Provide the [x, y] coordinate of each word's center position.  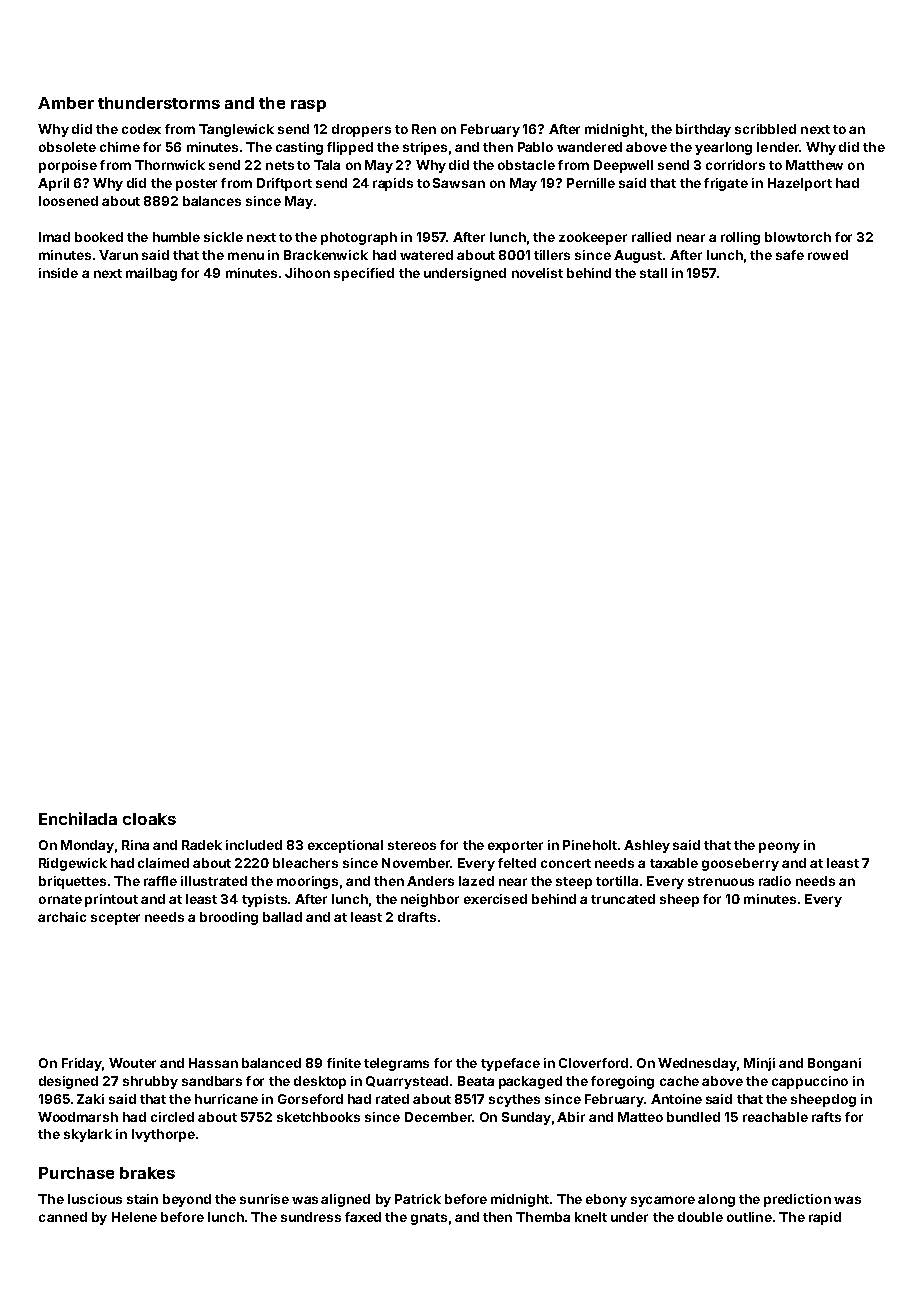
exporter [515, 847]
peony [779, 847]
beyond [187, 1200]
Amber [66, 103]
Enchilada [78, 818]
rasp [308, 106]
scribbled [765, 129]
